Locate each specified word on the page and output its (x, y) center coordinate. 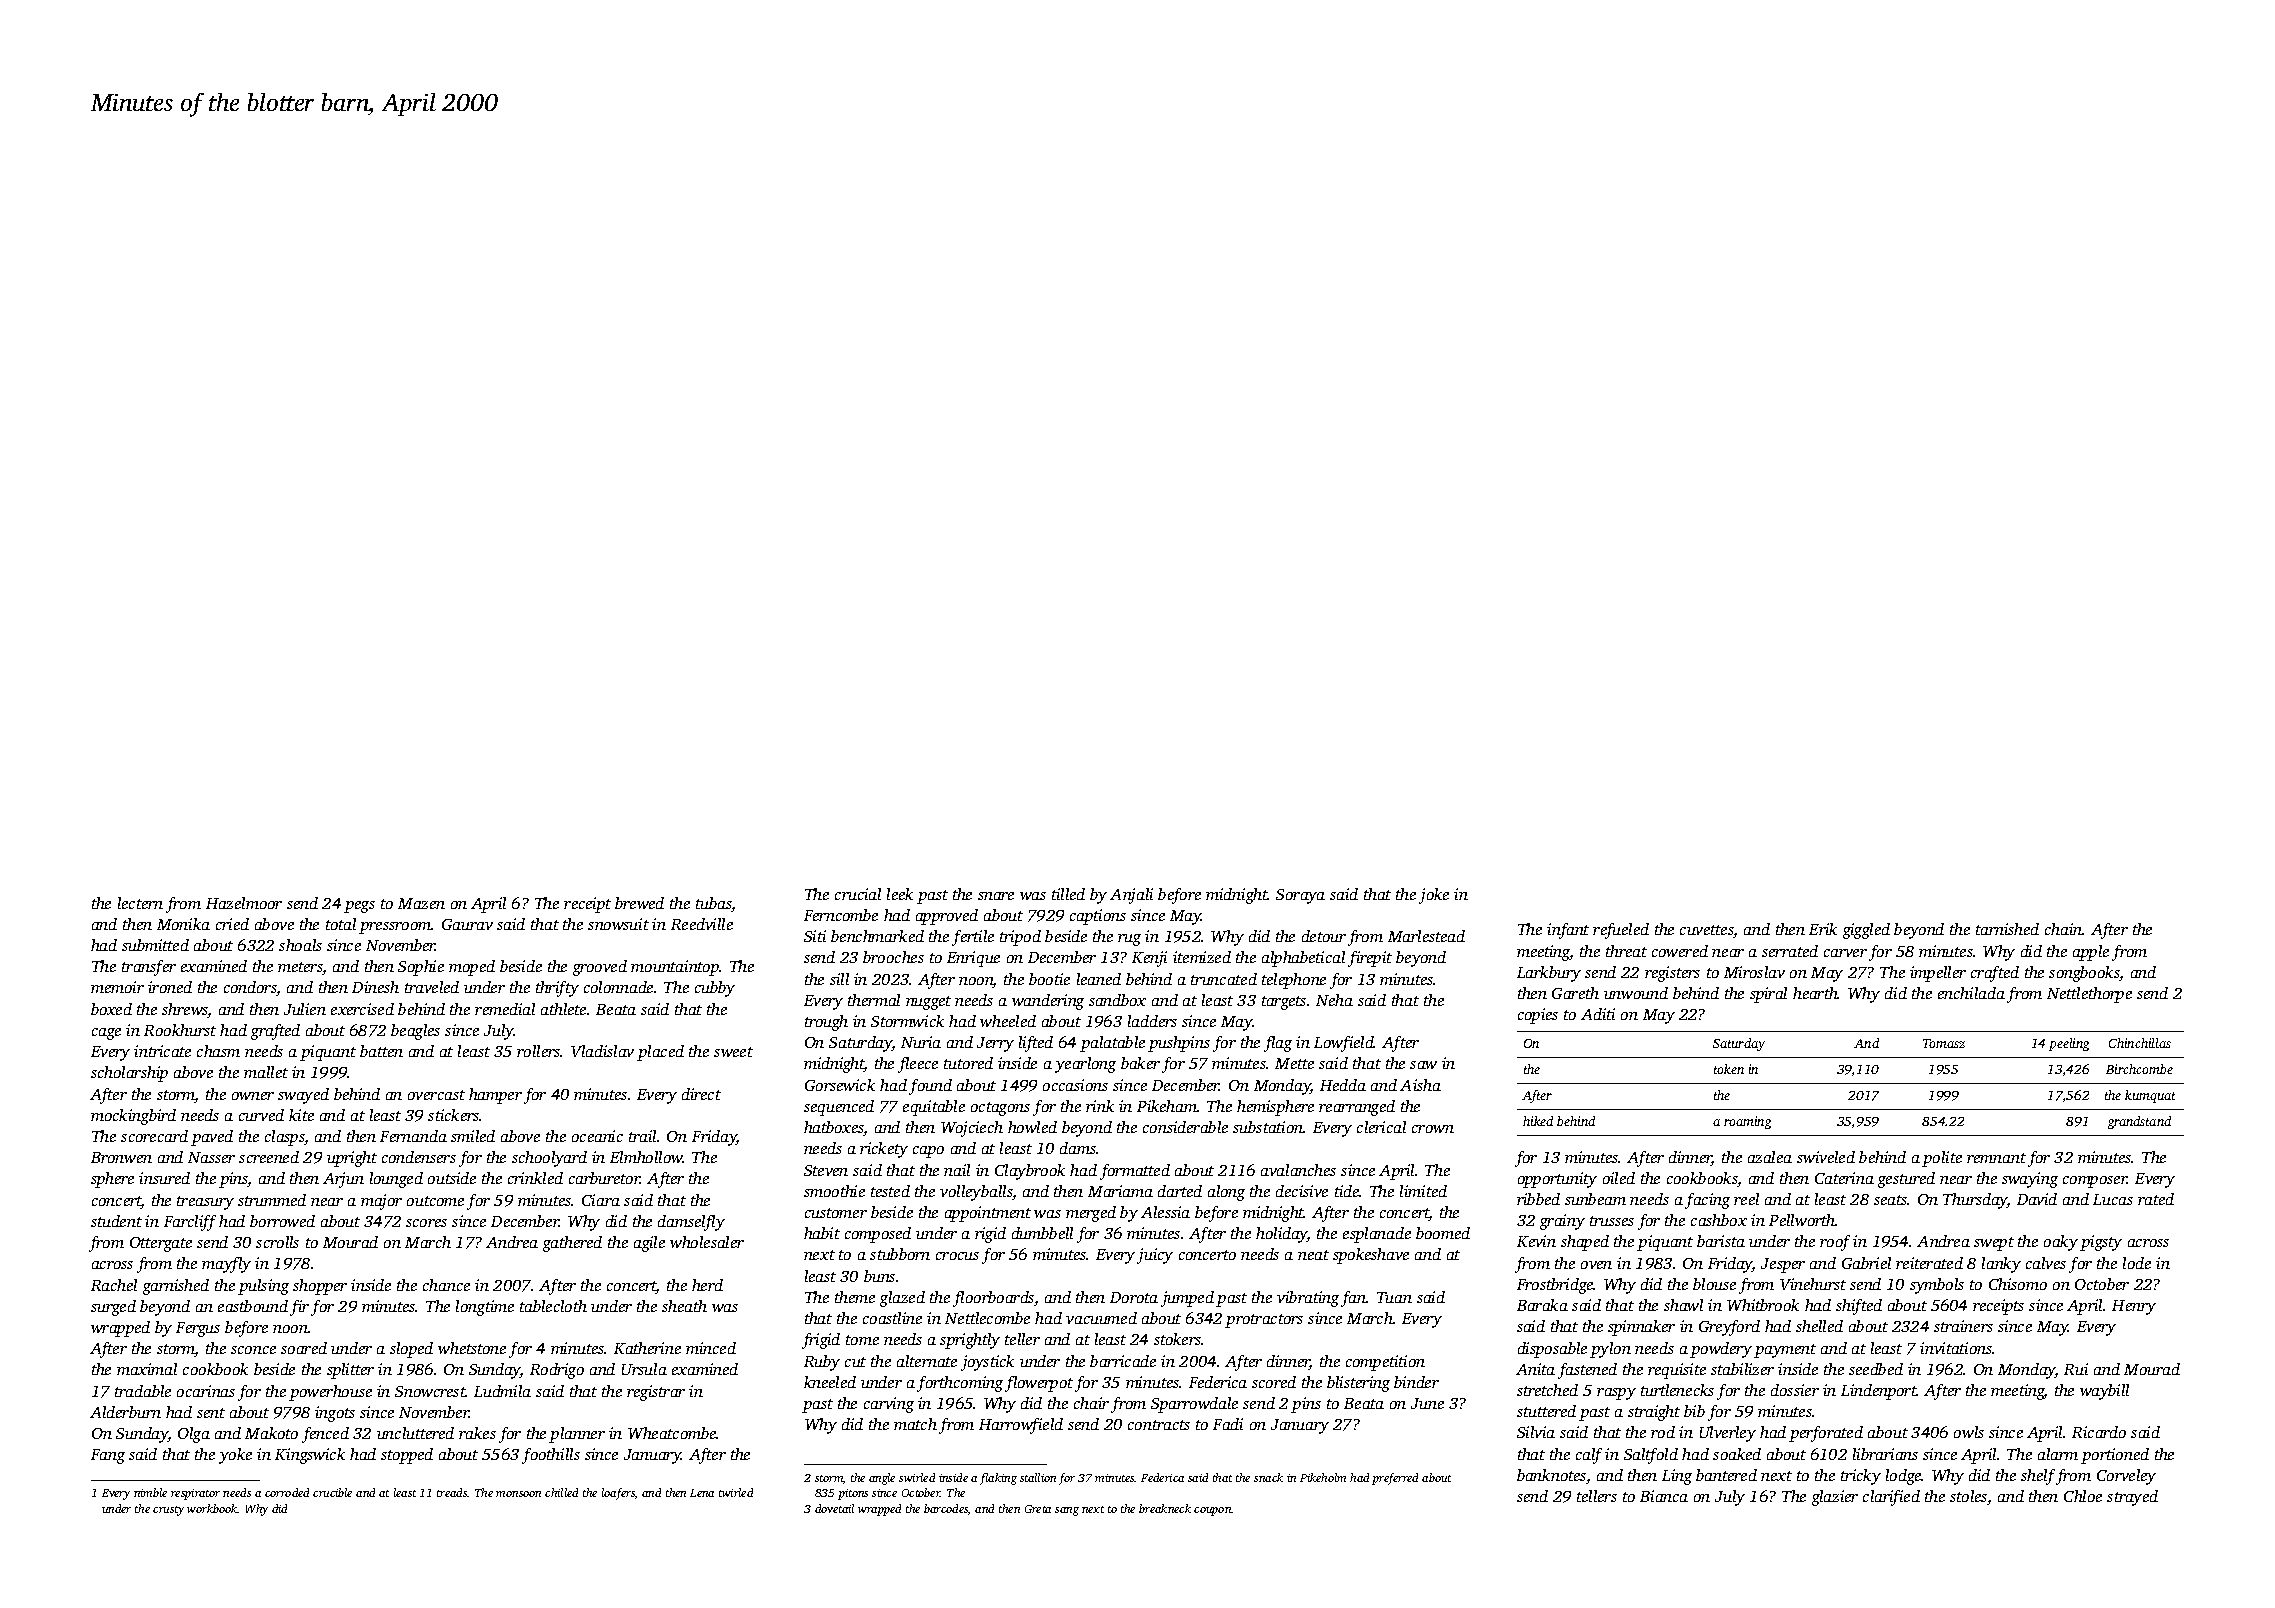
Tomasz (1944, 1043)
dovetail (834, 1508)
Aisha (1420, 1085)
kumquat (2150, 1096)
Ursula (644, 1369)
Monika (183, 924)
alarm (2058, 1454)
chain (2064, 929)
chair (1091, 1403)
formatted (1135, 1172)
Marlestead (1426, 936)
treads (452, 1492)
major (381, 1202)
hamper (495, 1096)
